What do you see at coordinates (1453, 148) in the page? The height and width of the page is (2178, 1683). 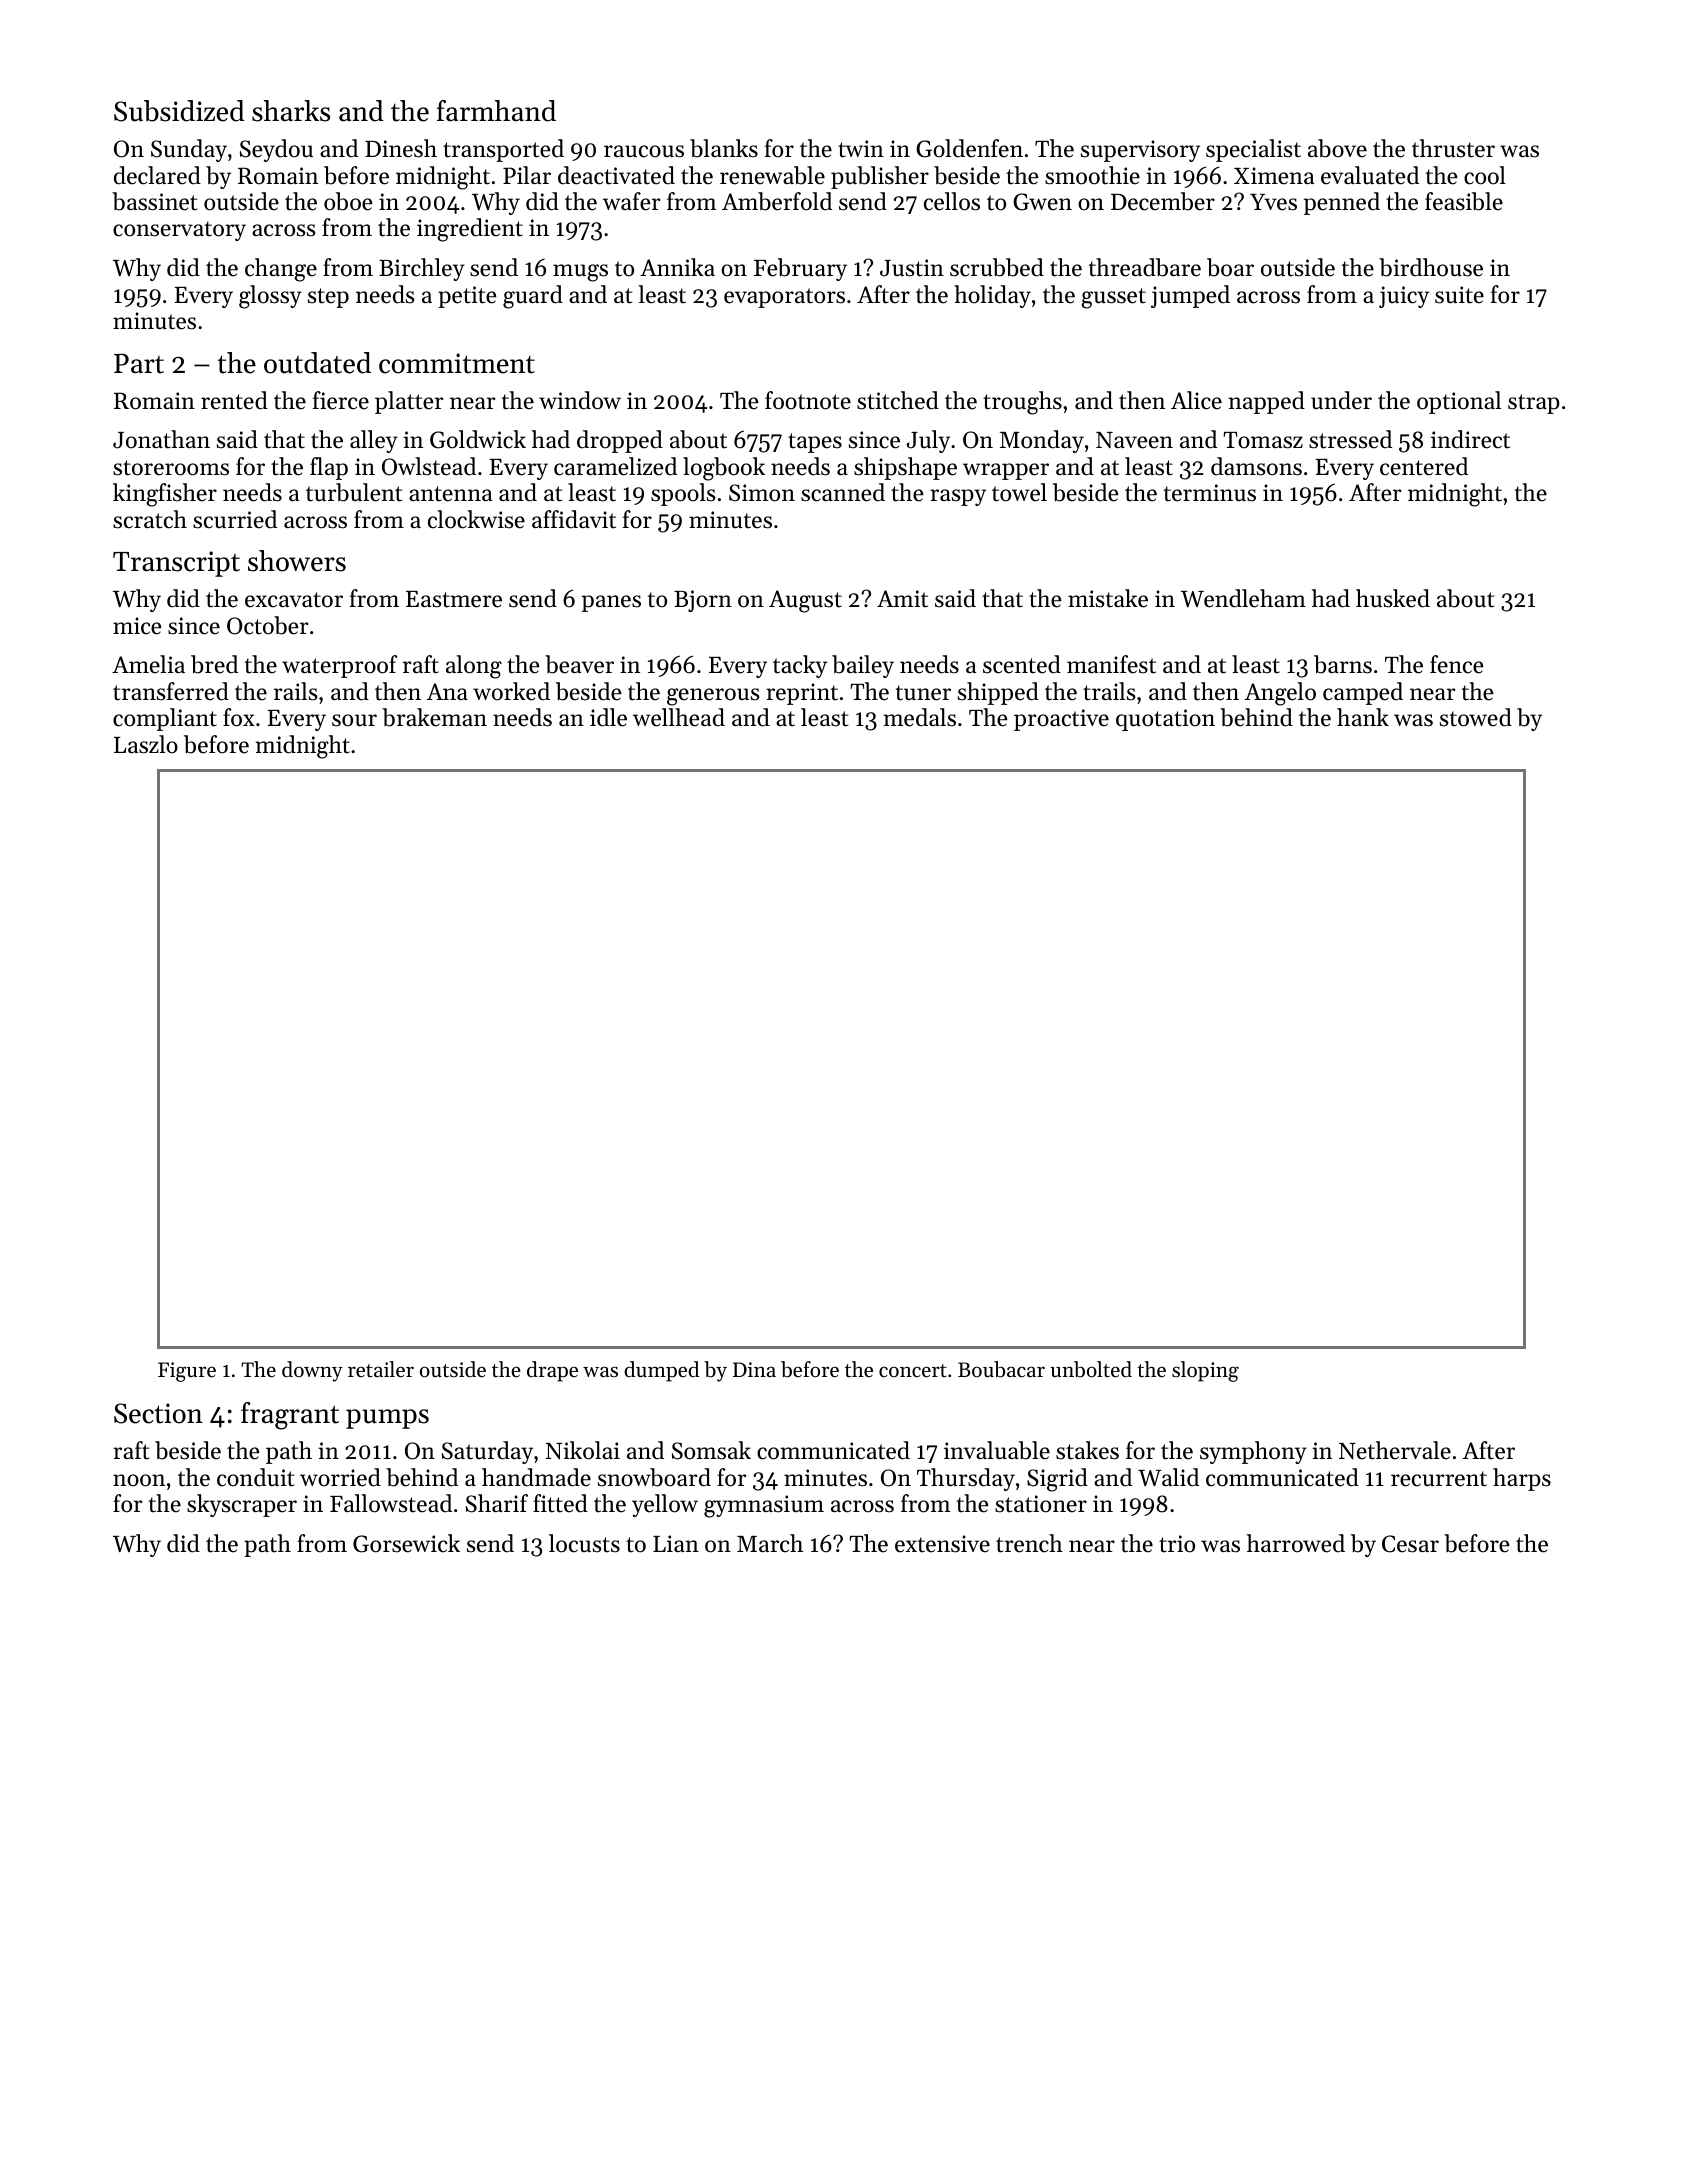 I see `thruster` at bounding box center [1453, 148].
